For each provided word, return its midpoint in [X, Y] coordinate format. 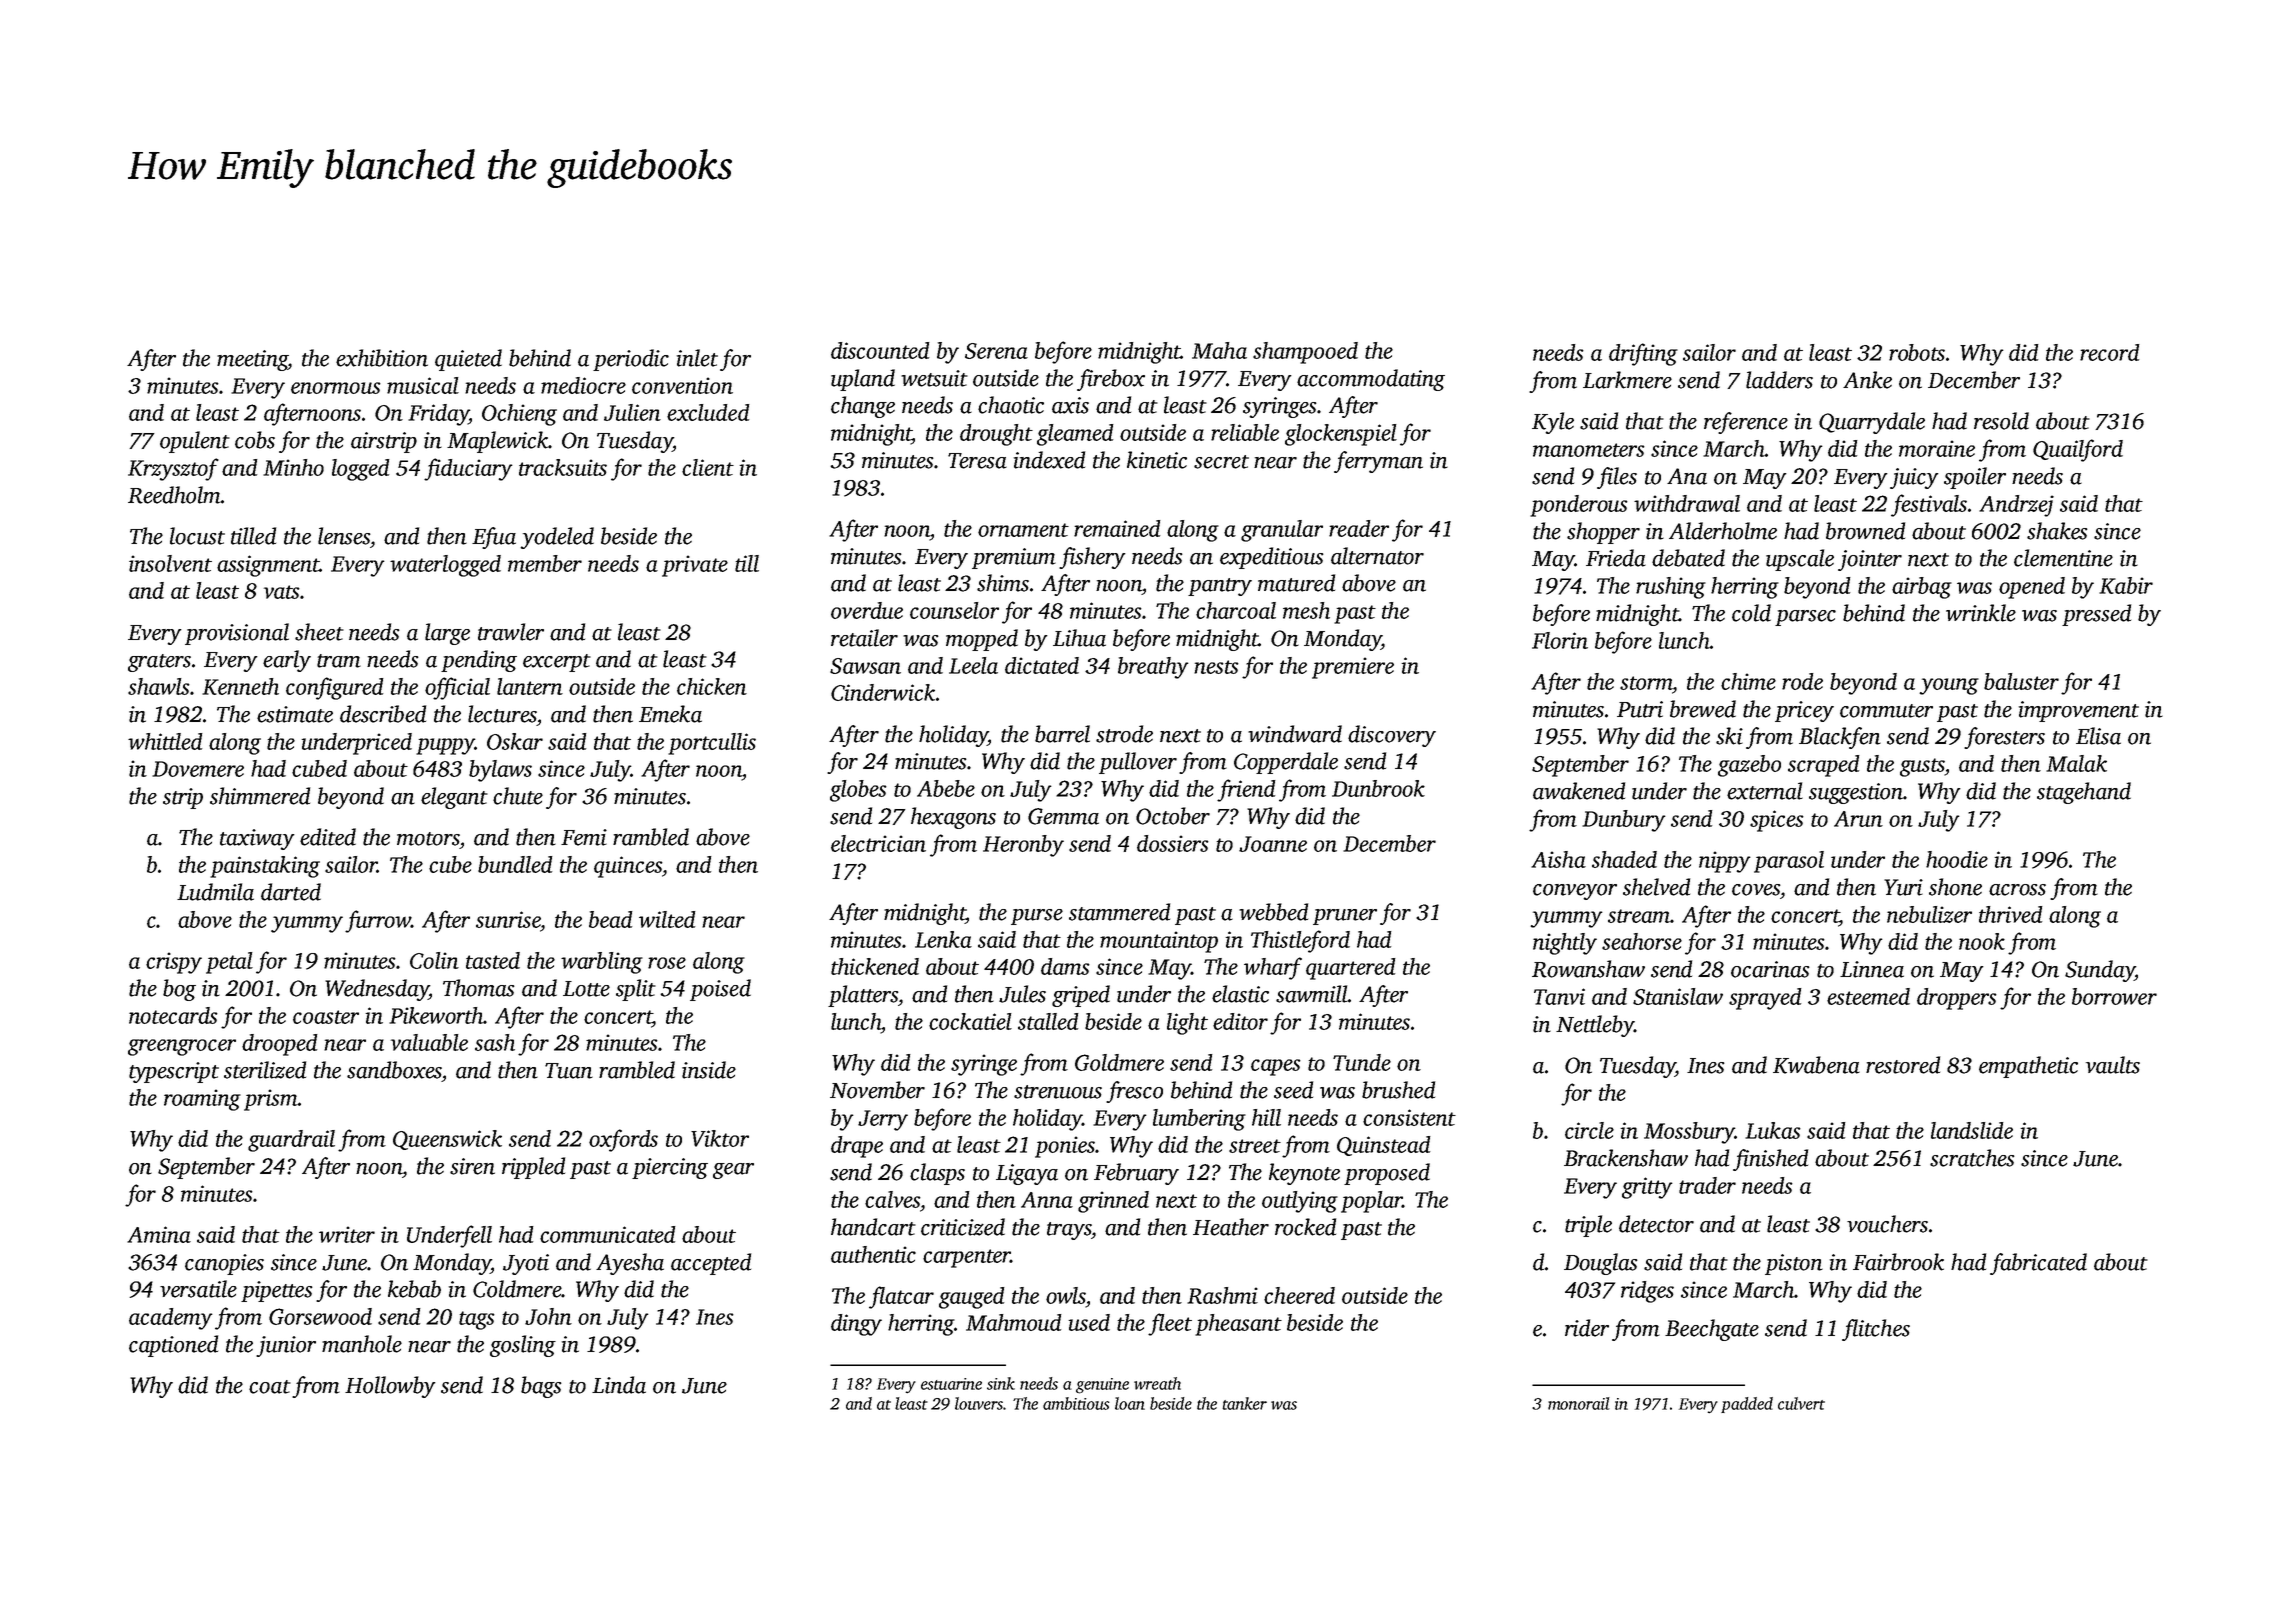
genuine [1102, 1386]
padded [1747, 1405]
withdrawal [1687, 503]
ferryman [1378, 462]
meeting [252, 360]
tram [339, 661]
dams [1065, 966]
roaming [202, 1100]
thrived [2011, 914]
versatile [198, 1289]
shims [1003, 583]
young [1949, 686]
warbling [602, 963]
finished [1770, 1160]
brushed [1398, 1090]
